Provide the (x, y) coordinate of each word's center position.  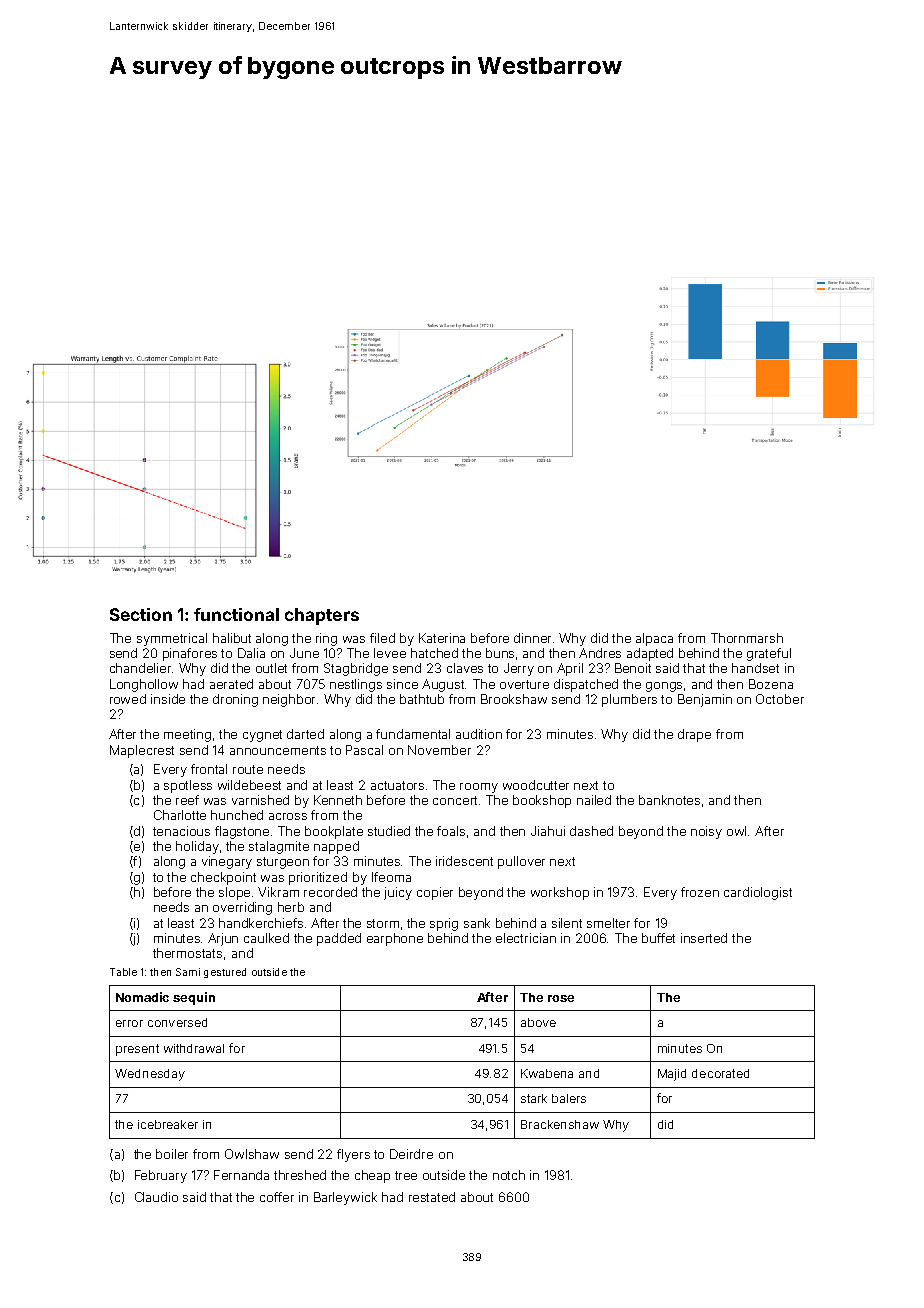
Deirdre (411, 1154)
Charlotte (180, 815)
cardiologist (758, 893)
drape (694, 735)
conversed (177, 1022)
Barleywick (345, 1198)
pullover (521, 862)
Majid (672, 1075)
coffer (277, 1197)
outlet (271, 668)
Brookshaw (514, 699)
